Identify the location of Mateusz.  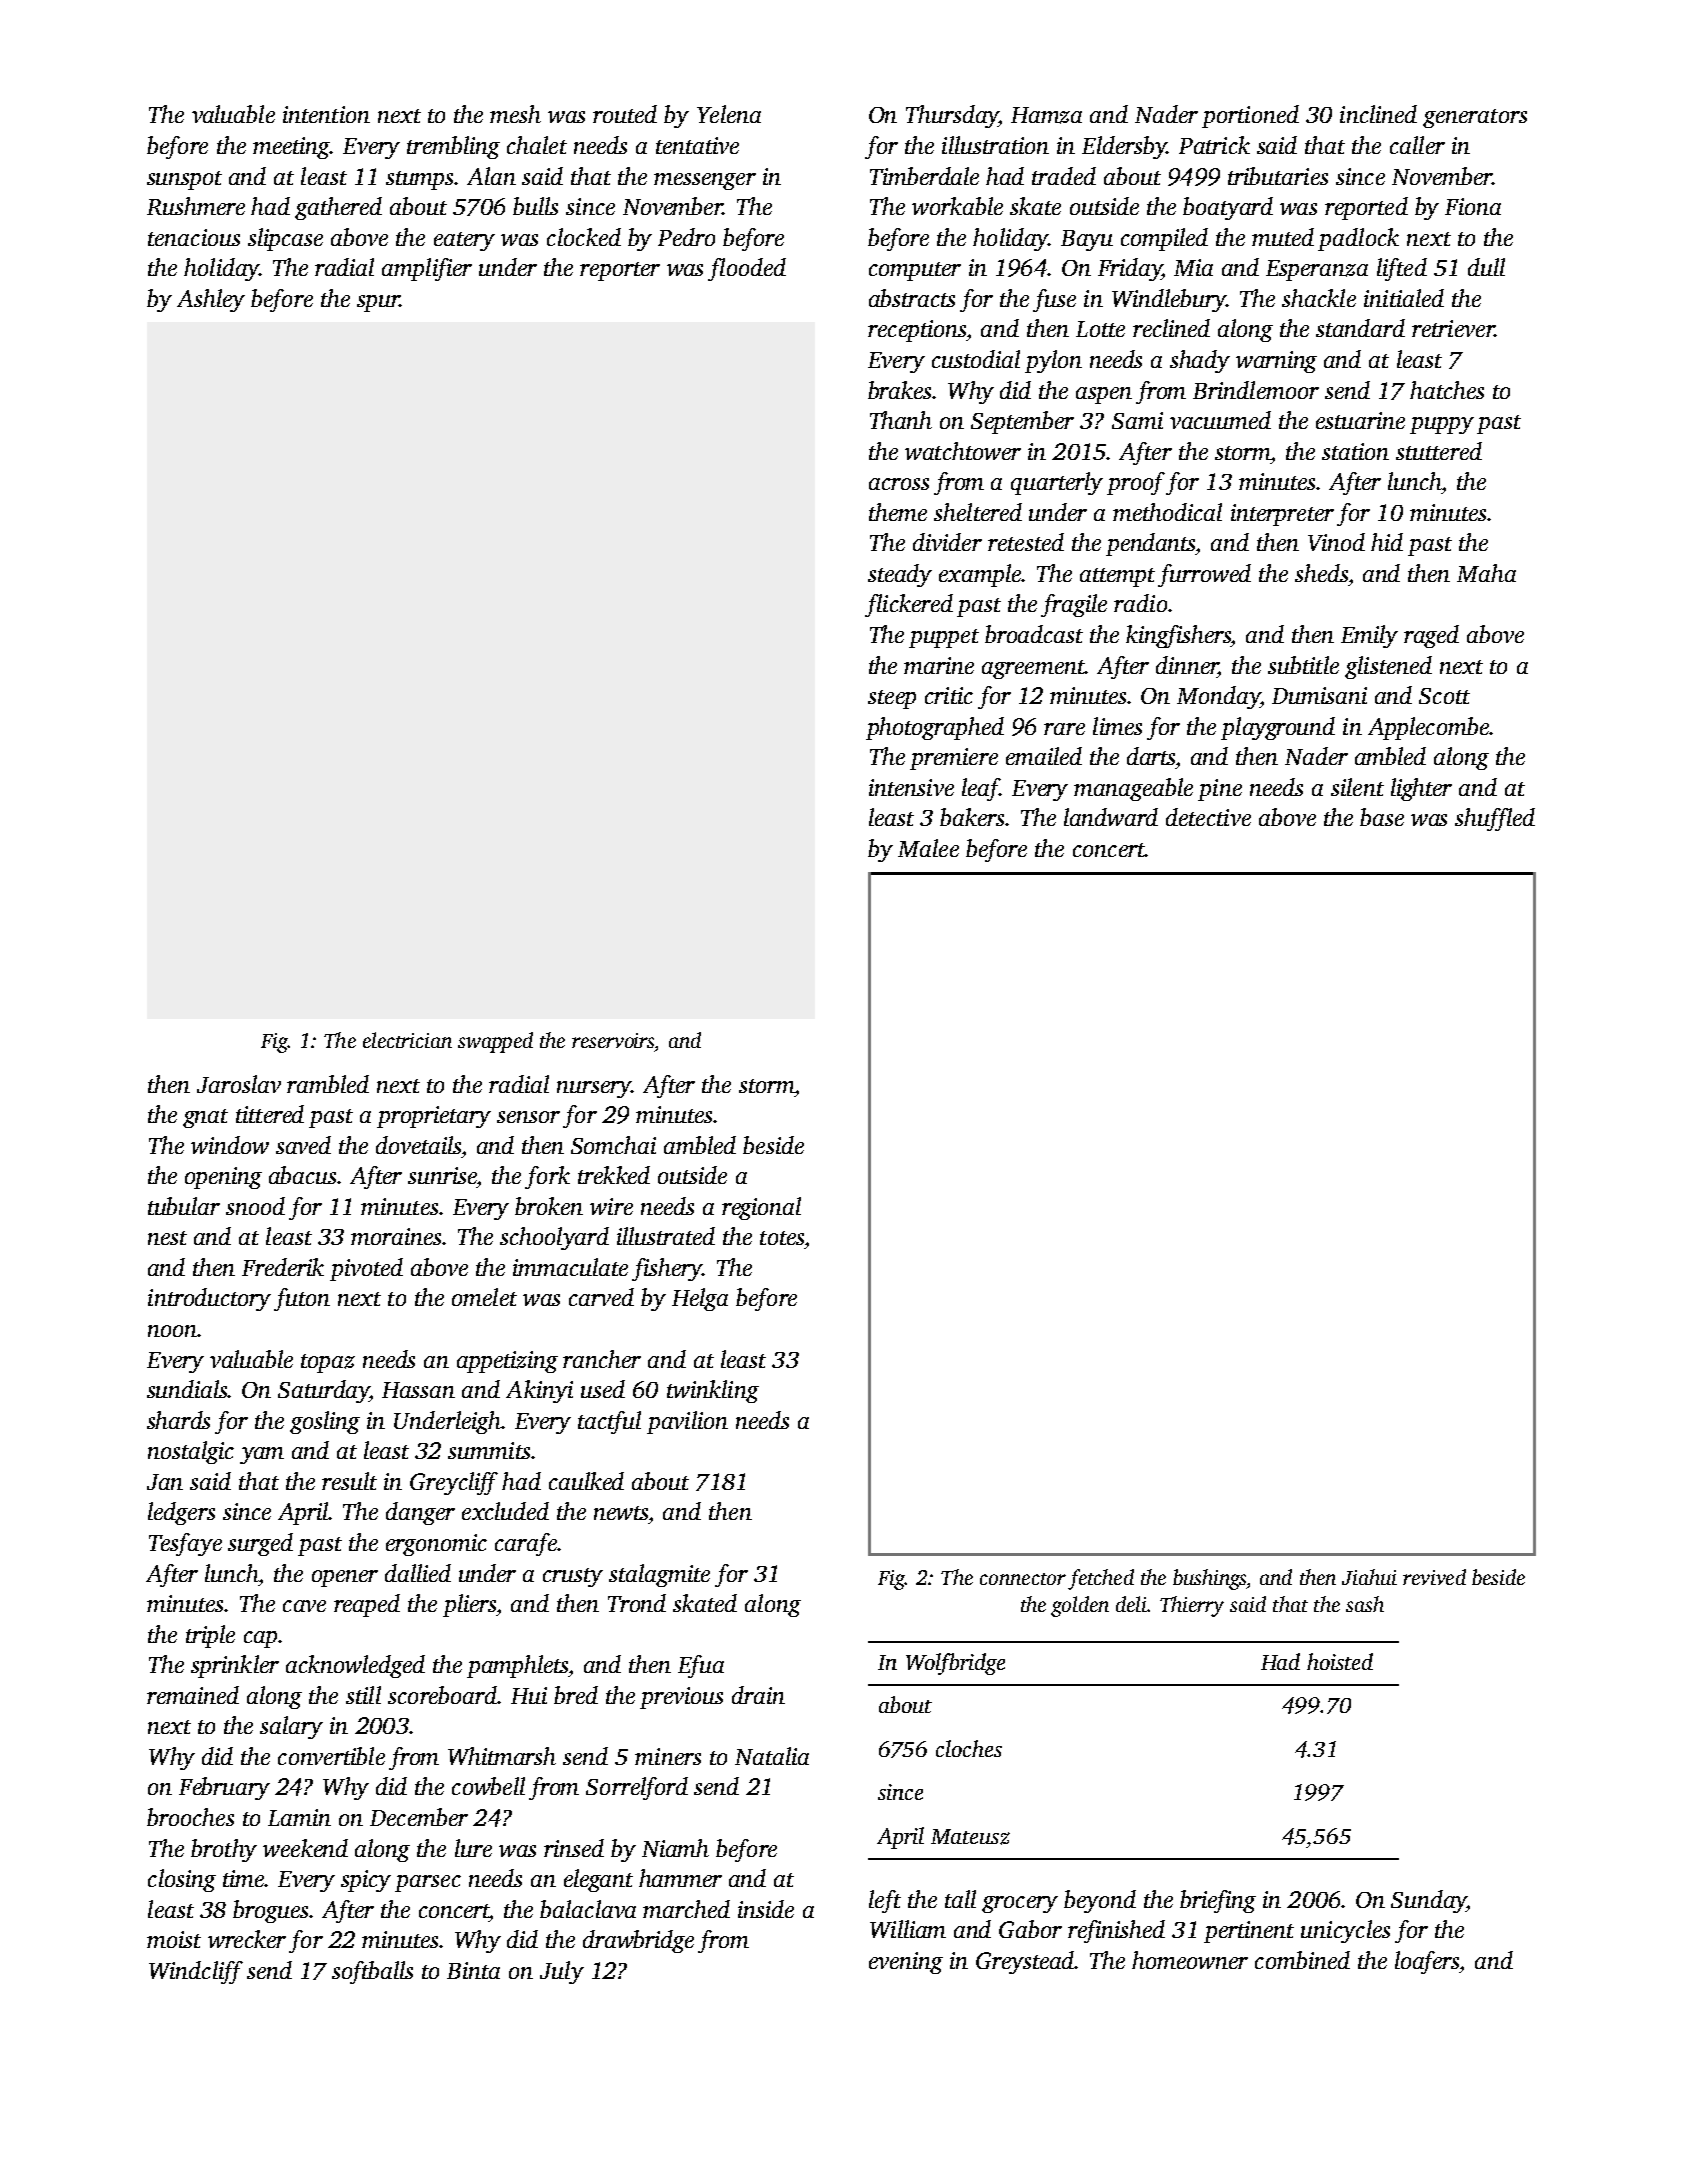
(970, 1837).
